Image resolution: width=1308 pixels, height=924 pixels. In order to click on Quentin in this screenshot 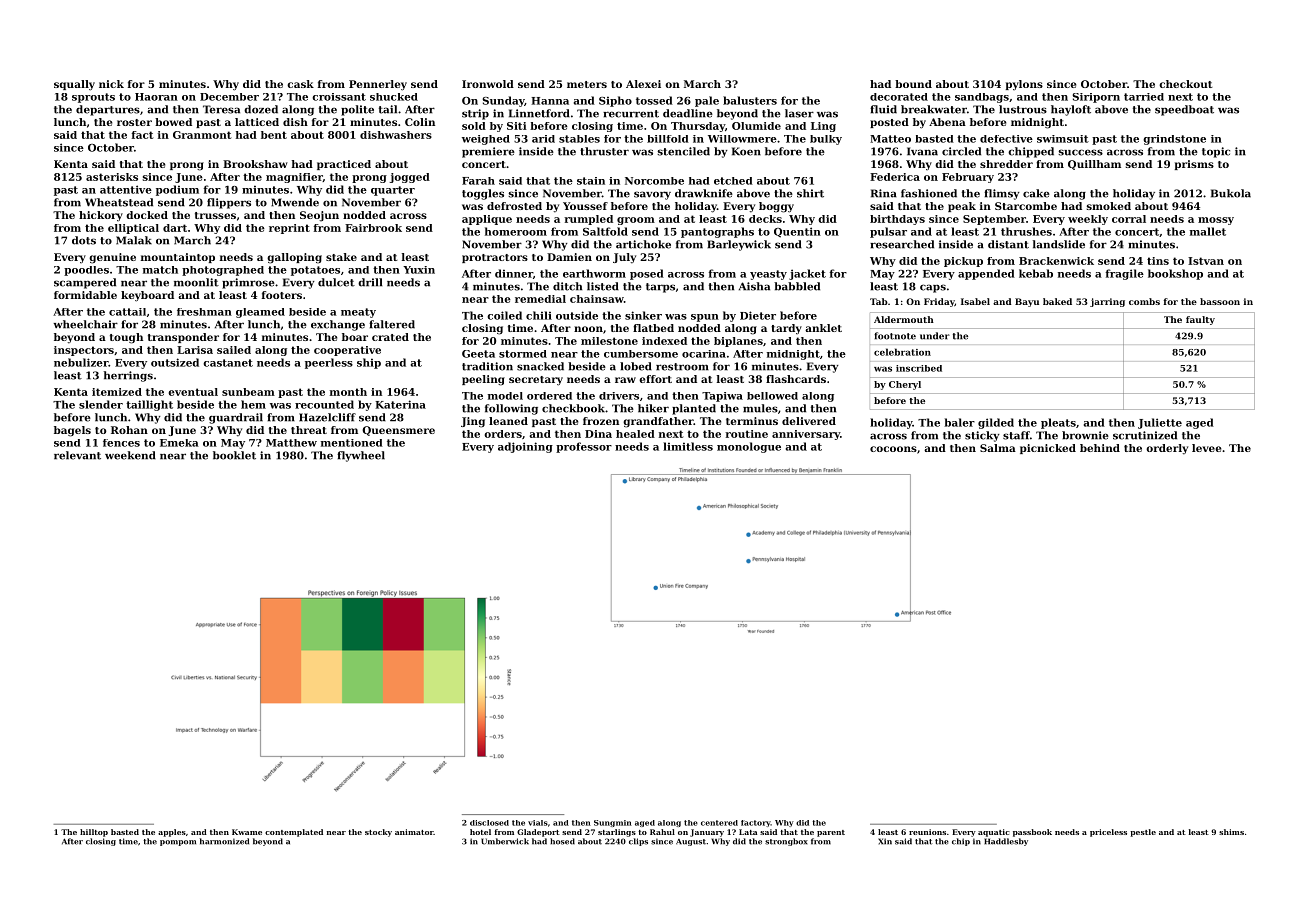, I will do `click(797, 232)`.
